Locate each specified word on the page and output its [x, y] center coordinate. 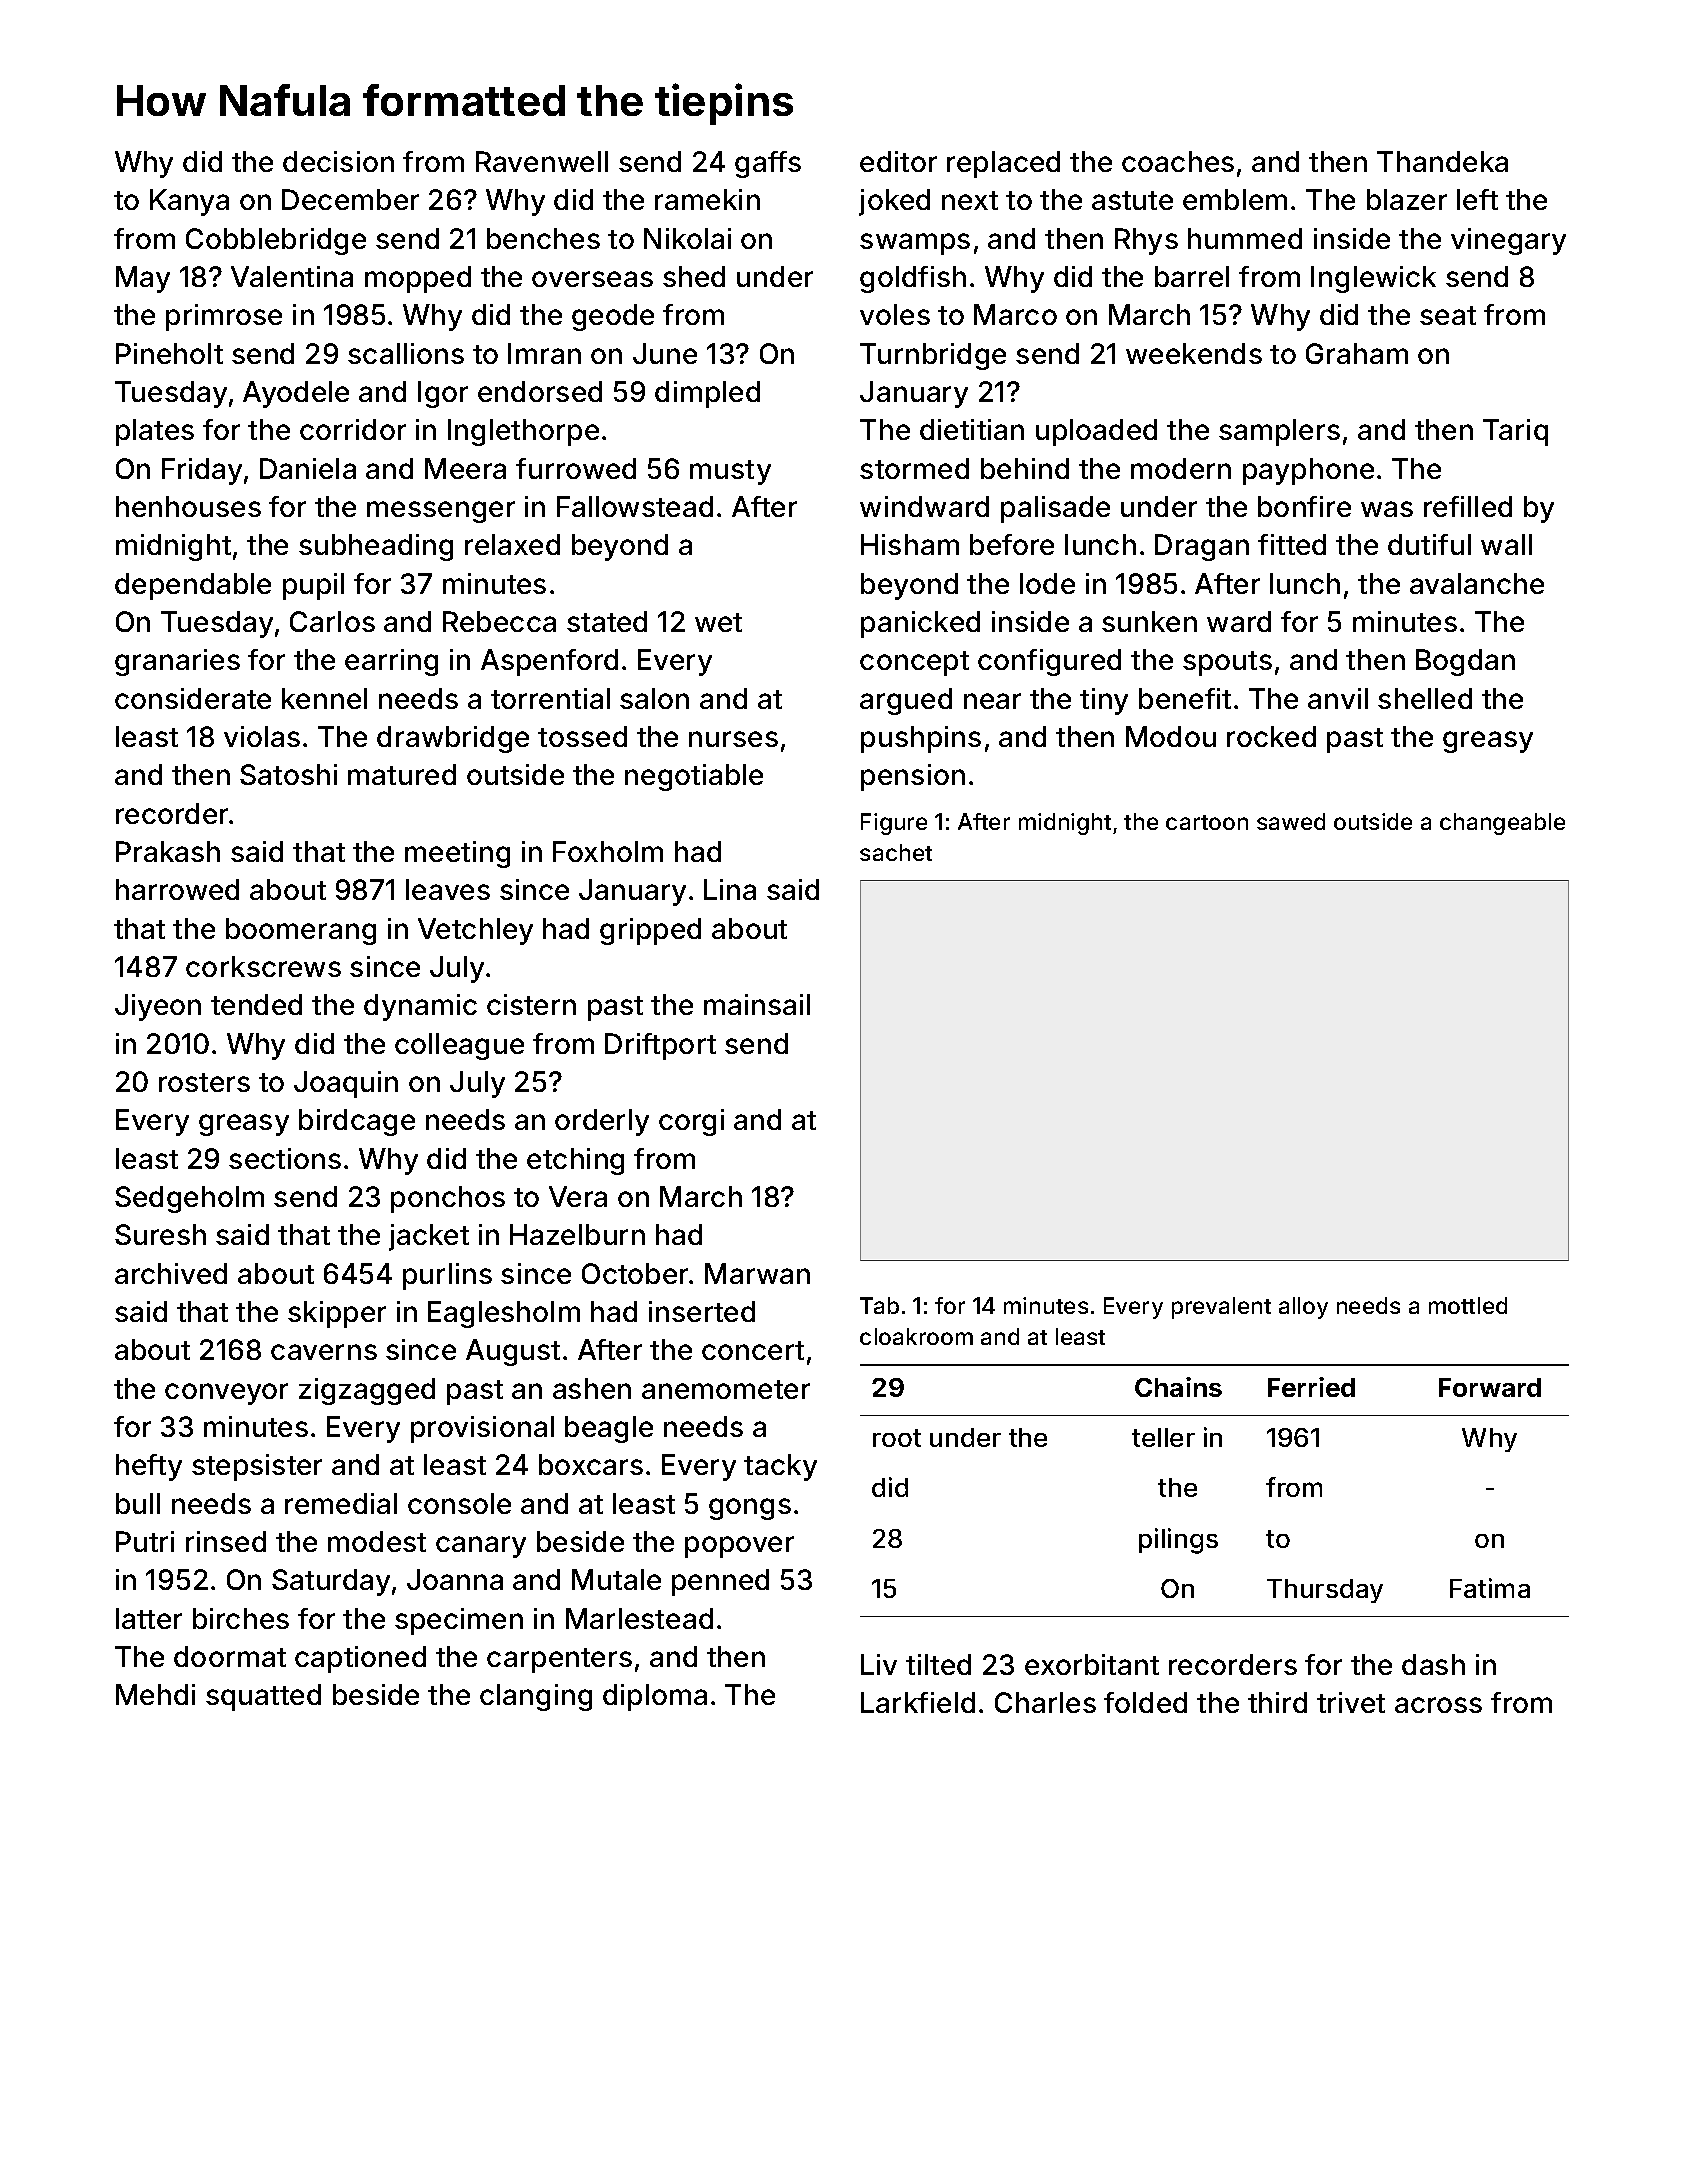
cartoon [1207, 822]
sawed [1291, 821]
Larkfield [918, 1702]
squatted [263, 1697]
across [1438, 1705]
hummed [1245, 238]
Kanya [189, 202]
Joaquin [346, 1084]
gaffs [768, 164]
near [992, 701]
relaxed [512, 544]
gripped [650, 931]
